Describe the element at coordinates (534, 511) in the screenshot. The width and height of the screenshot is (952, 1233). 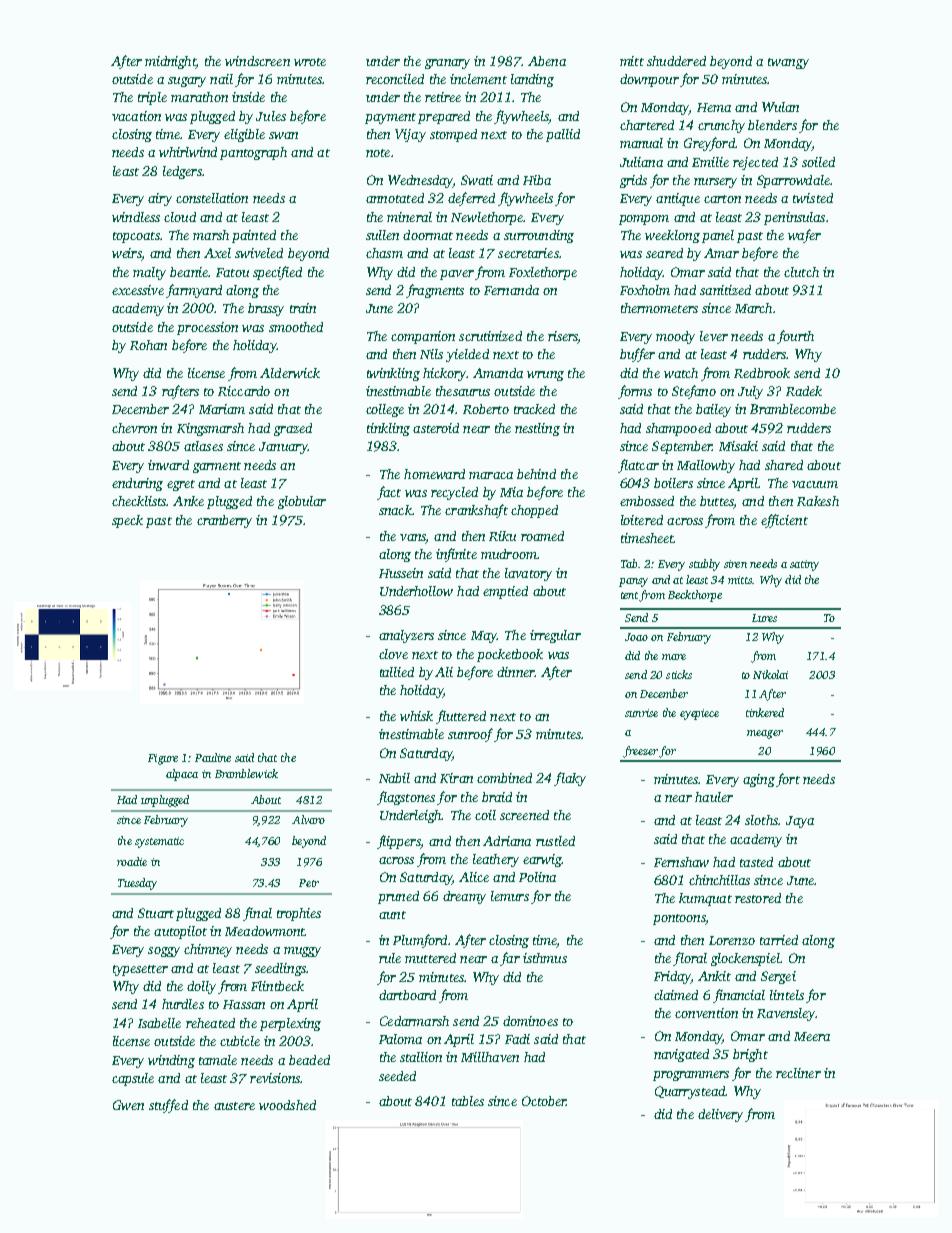
I see `chopped` at that location.
